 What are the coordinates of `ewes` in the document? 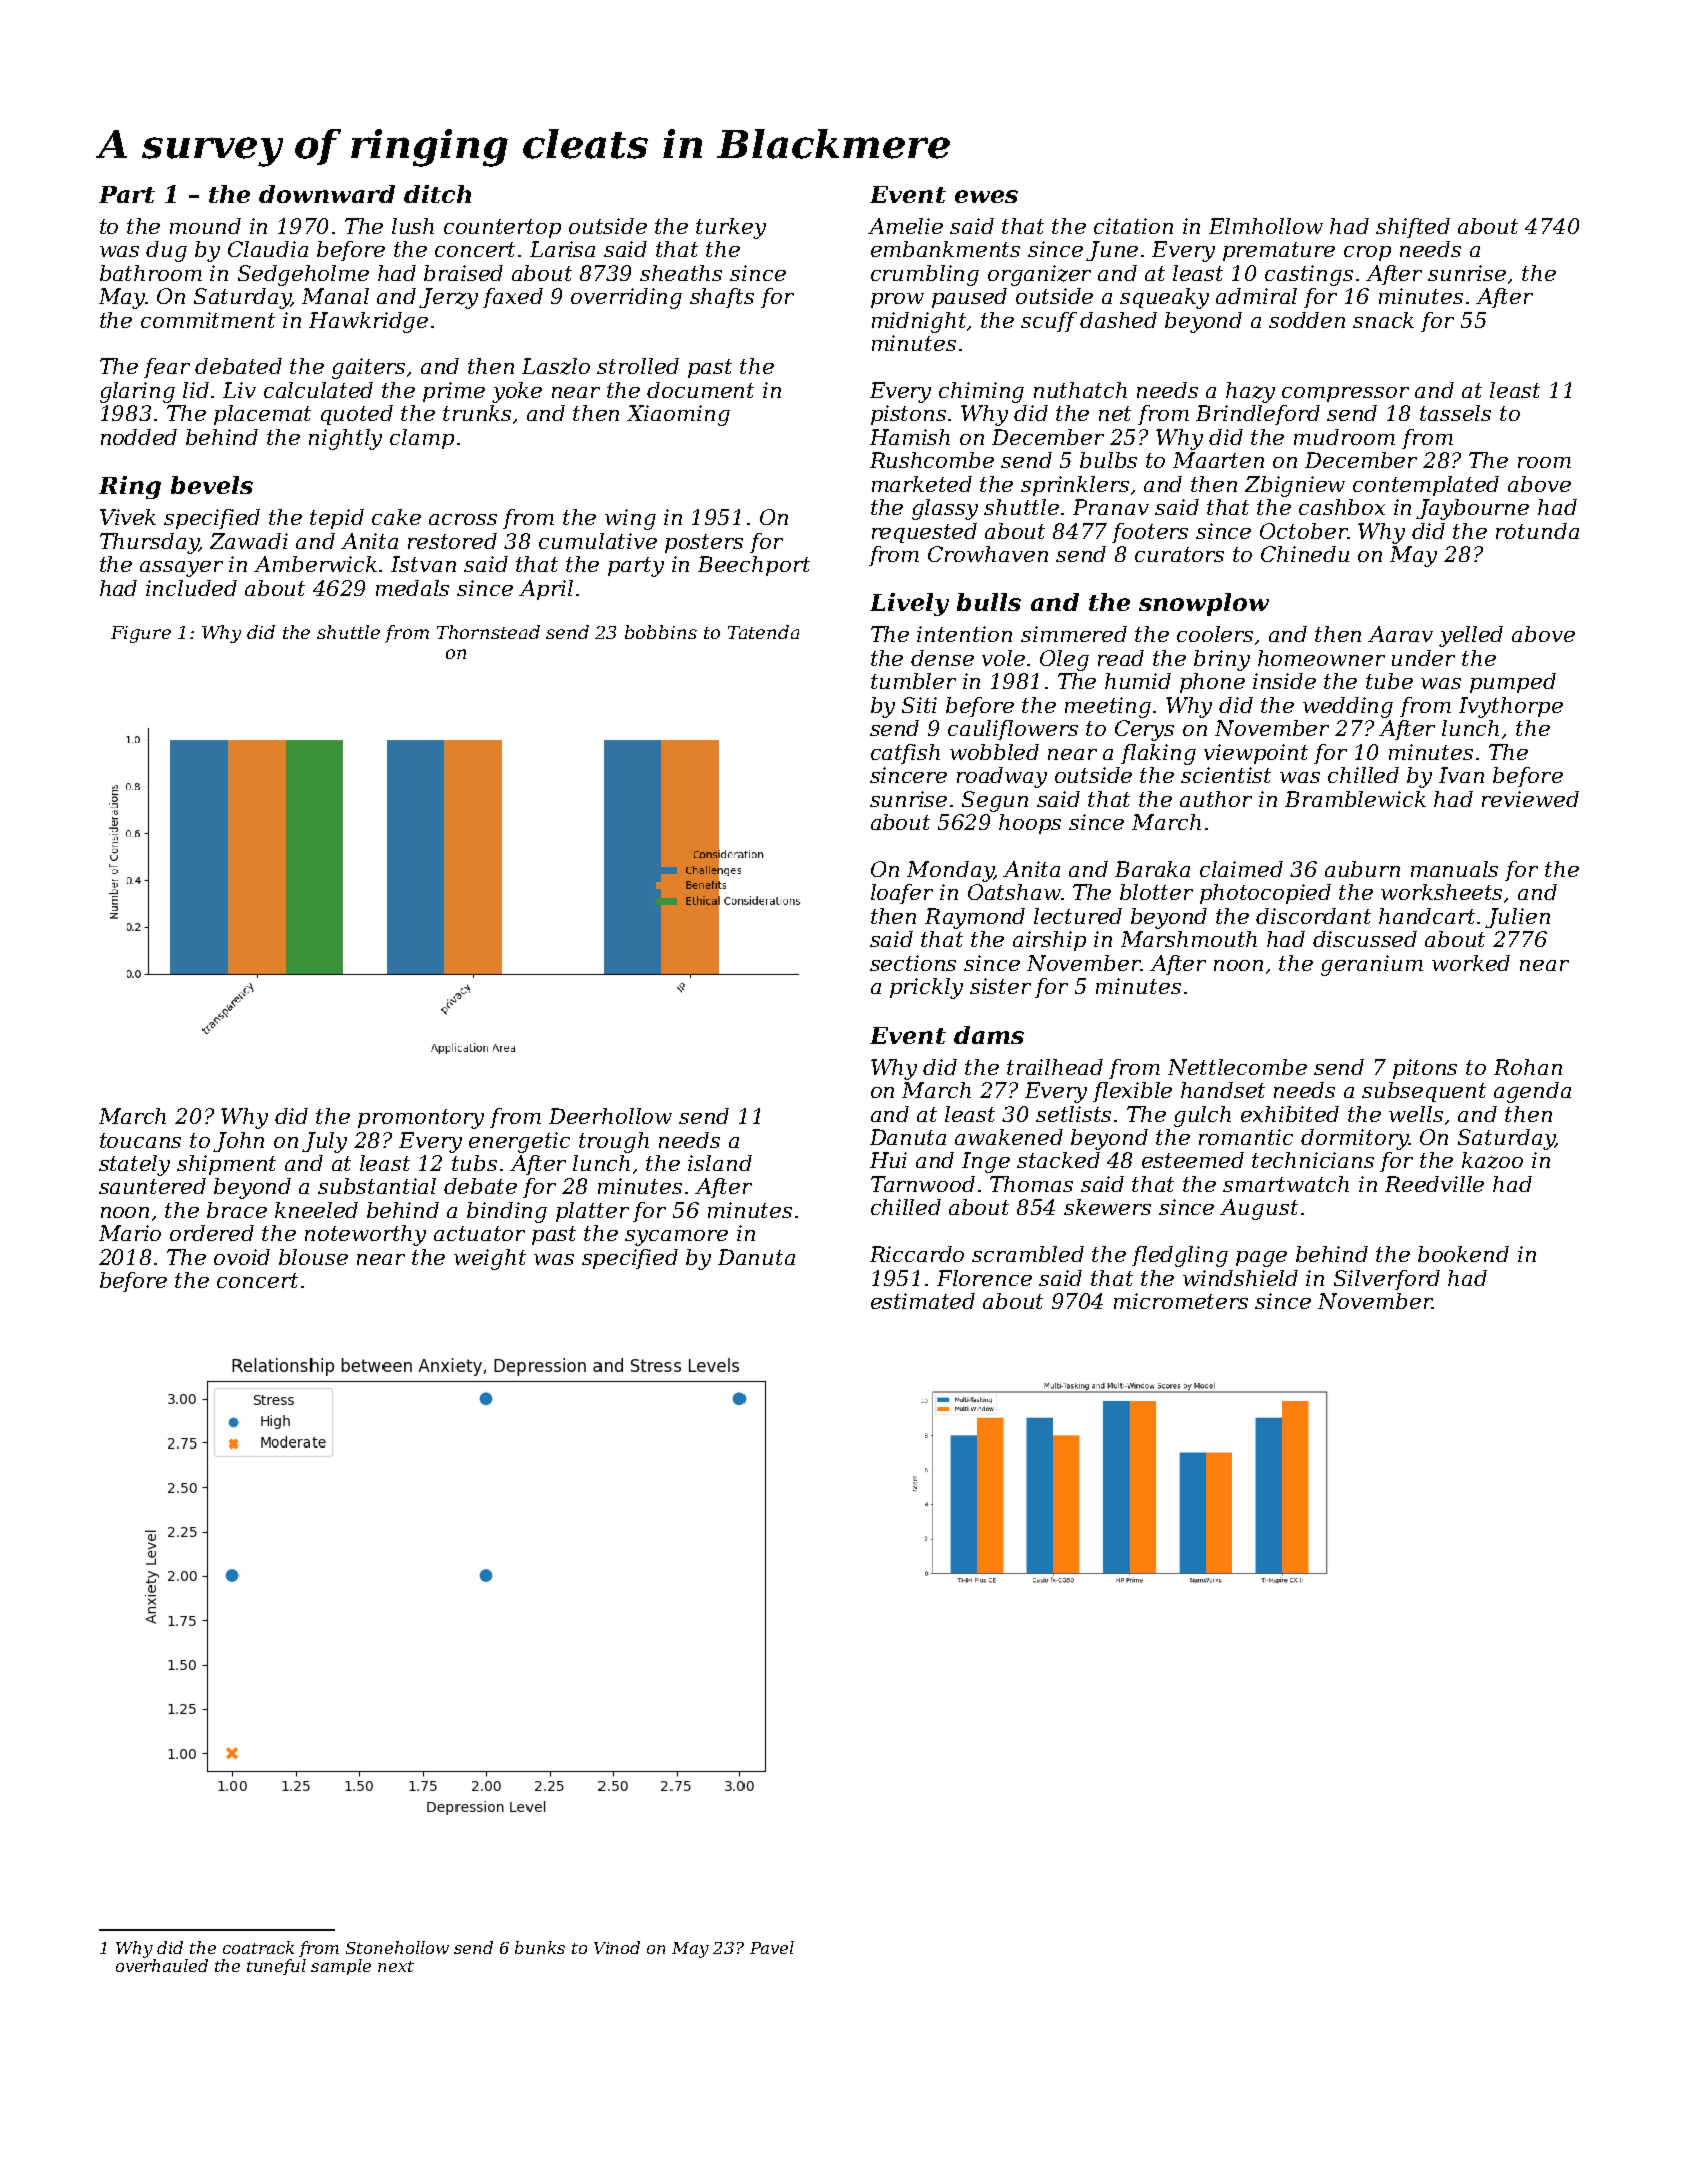 It's located at (986, 196).
